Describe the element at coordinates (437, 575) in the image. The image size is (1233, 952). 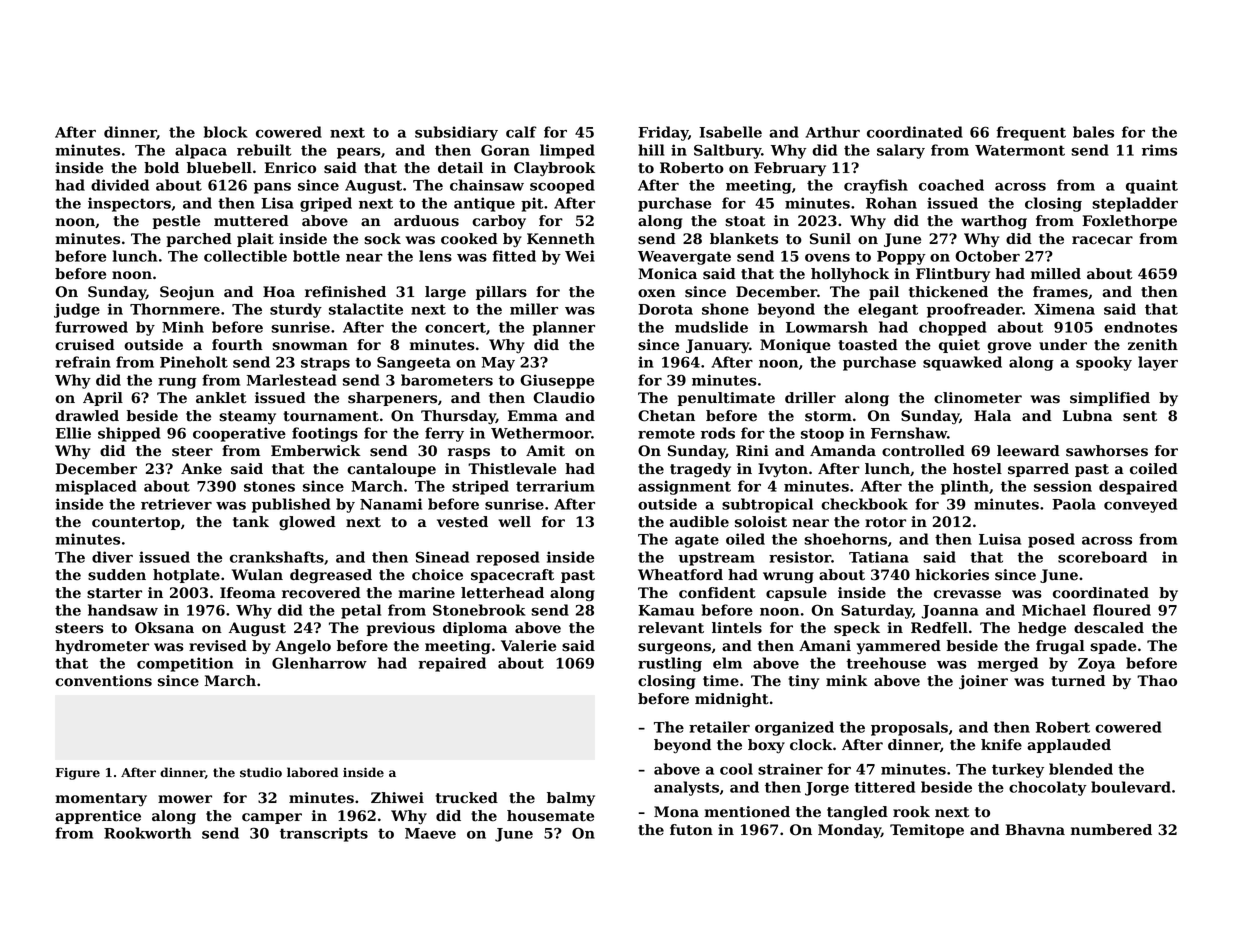
I see `choice` at that location.
